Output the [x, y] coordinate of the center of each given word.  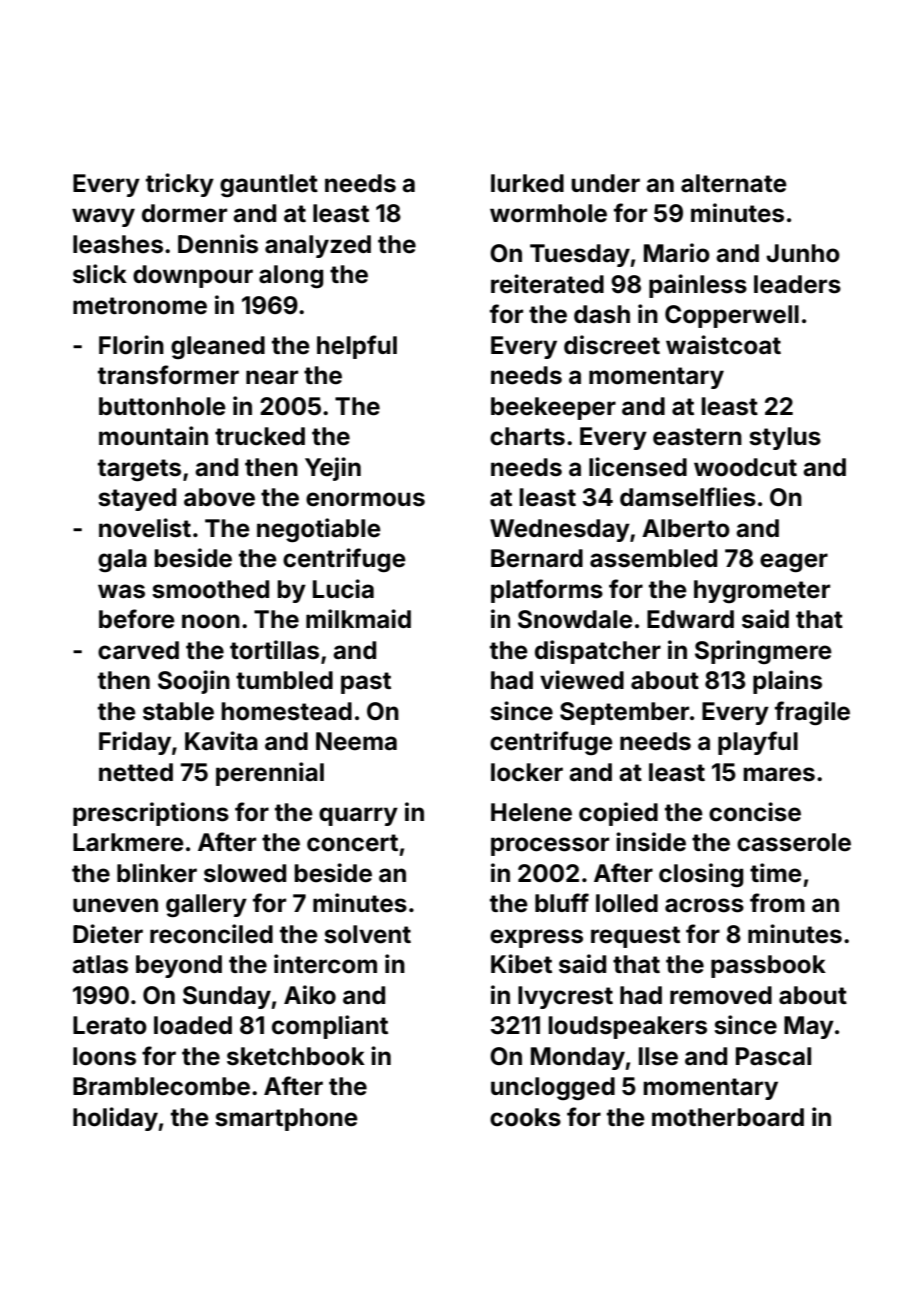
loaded [193, 1025]
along [291, 277]
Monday [578, 1058]
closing [701, 875]
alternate [734, 183]
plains [787, 682]
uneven [115, 905]
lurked [527, 183]
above [219, 497]
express [536, 938]
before [137, 619]
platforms [547, 591]
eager [794, 563]
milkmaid [358, 619]
